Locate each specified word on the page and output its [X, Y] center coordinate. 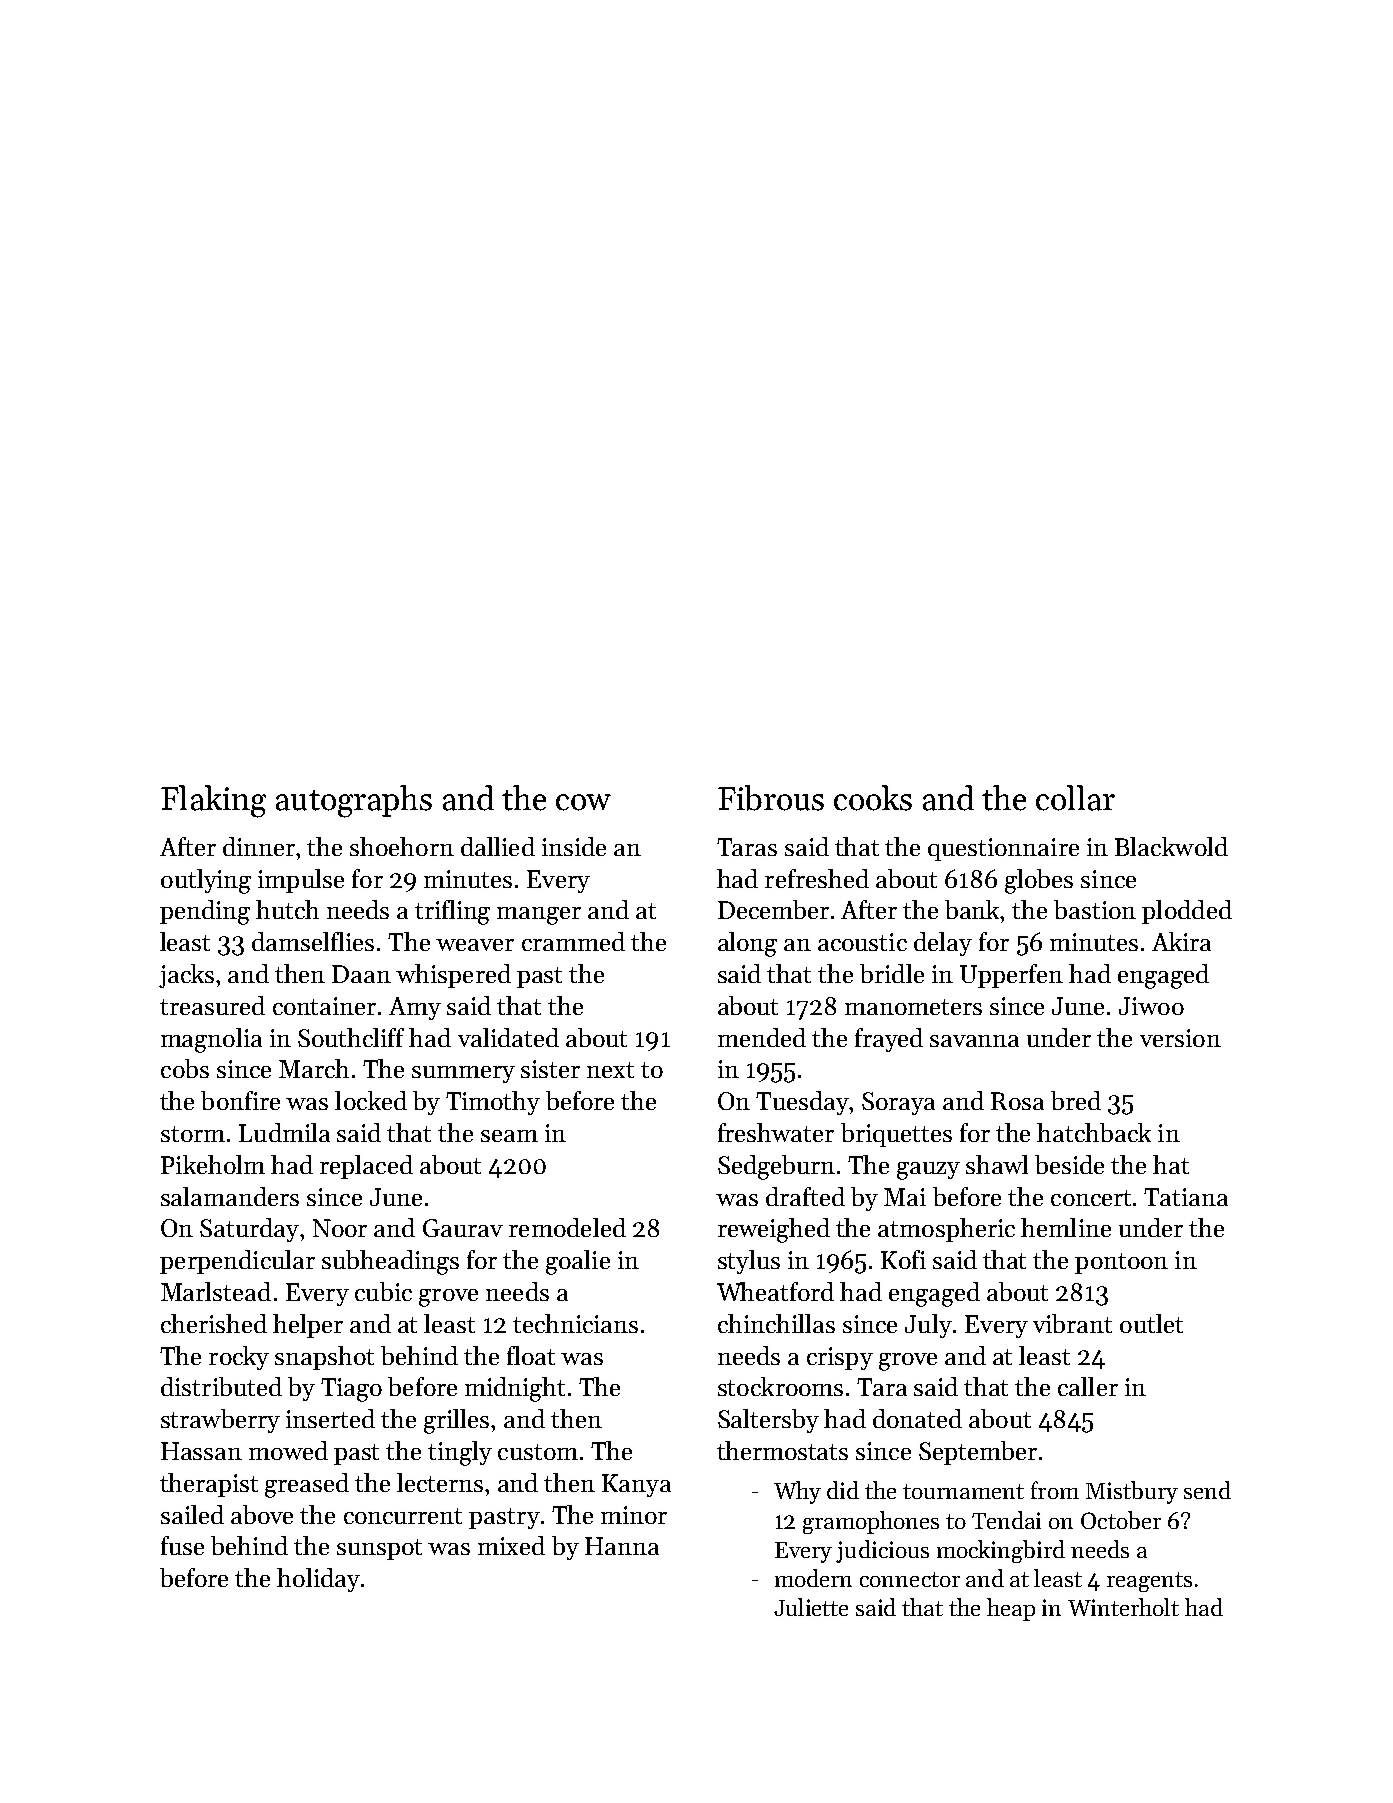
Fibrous [771, 798]
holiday [318, 1580]
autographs [354, 801]
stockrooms [780, 1386]
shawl [997, 1164]
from [1055, 1490]
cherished [214, 1323]
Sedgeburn [776, 1167]
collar [1075, 798]
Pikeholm [213, 1164]
